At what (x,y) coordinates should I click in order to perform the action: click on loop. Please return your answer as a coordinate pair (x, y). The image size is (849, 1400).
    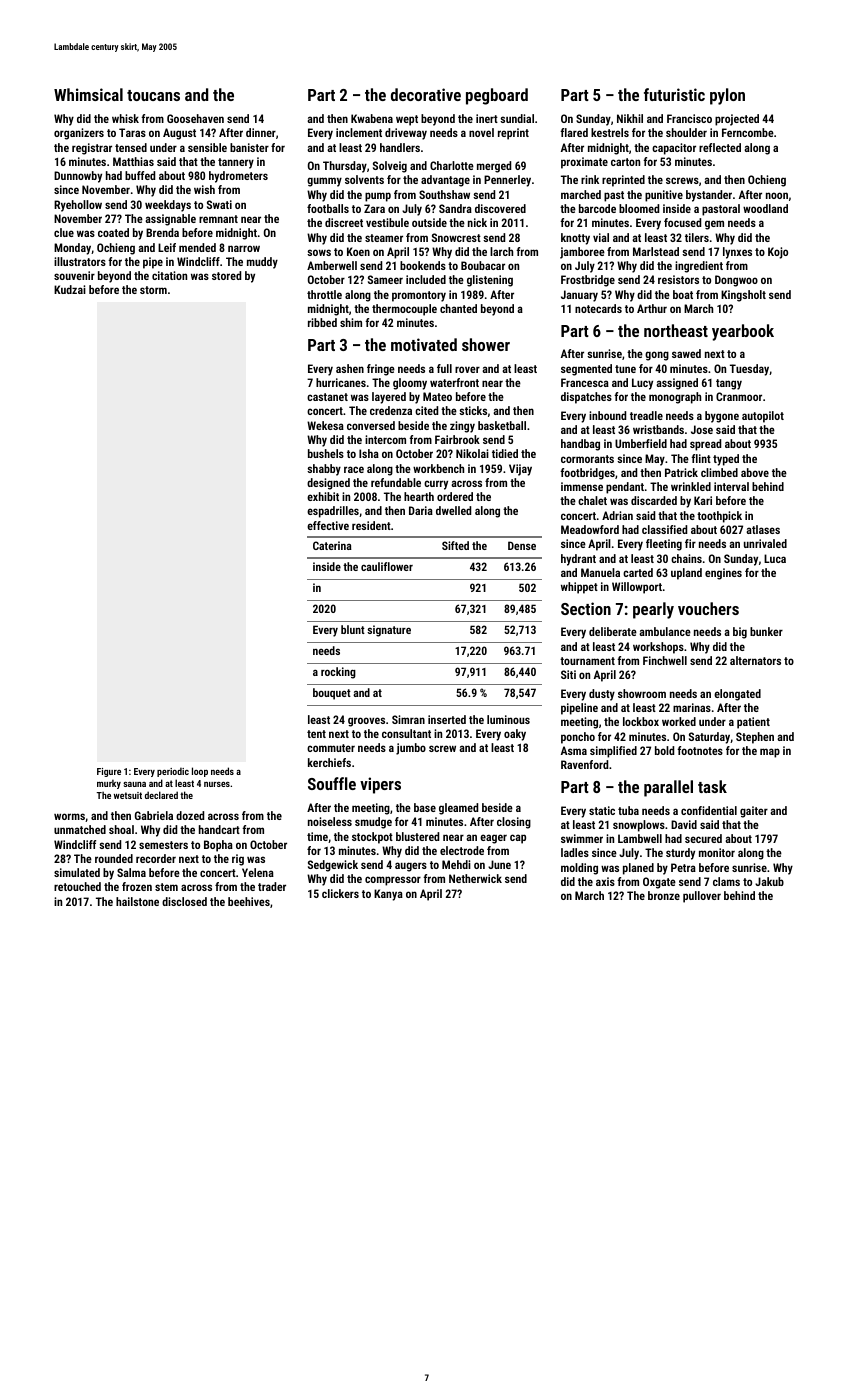
    Looking at the image, I should click on (200, 772).
